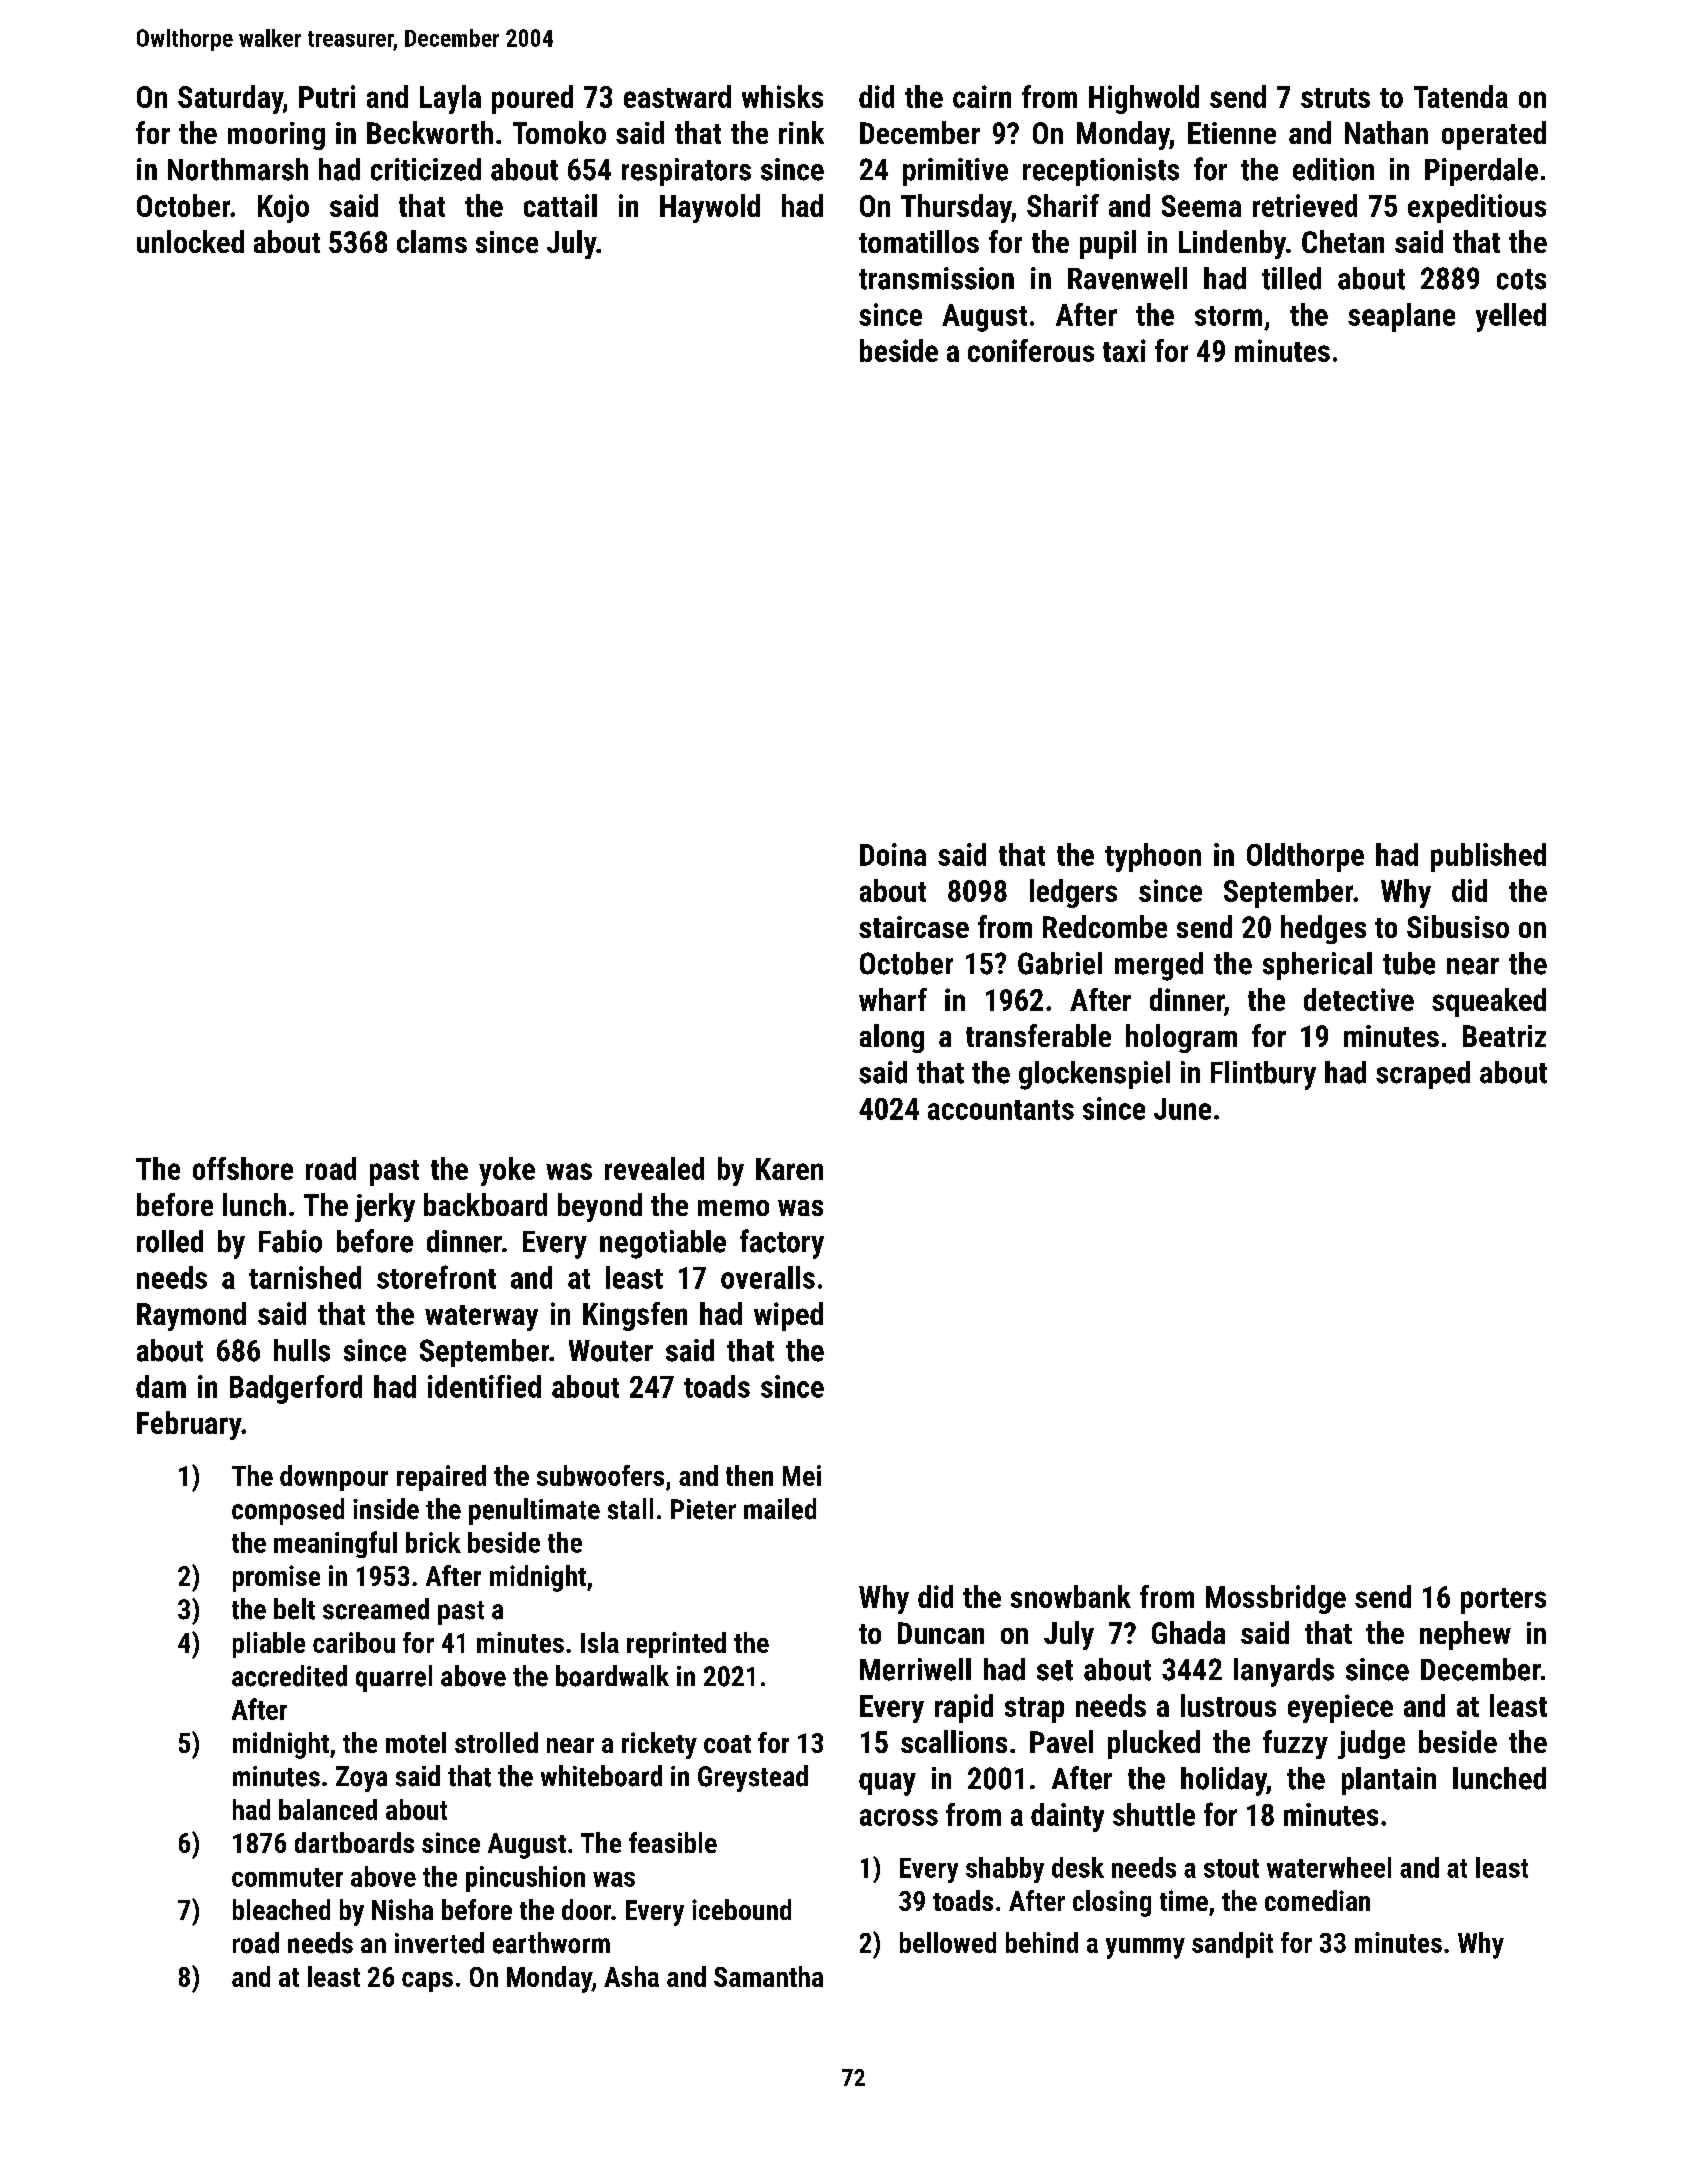  Describe the element at coordinates (281, 1909) in the screenshot. I see `bleached` at that location.
